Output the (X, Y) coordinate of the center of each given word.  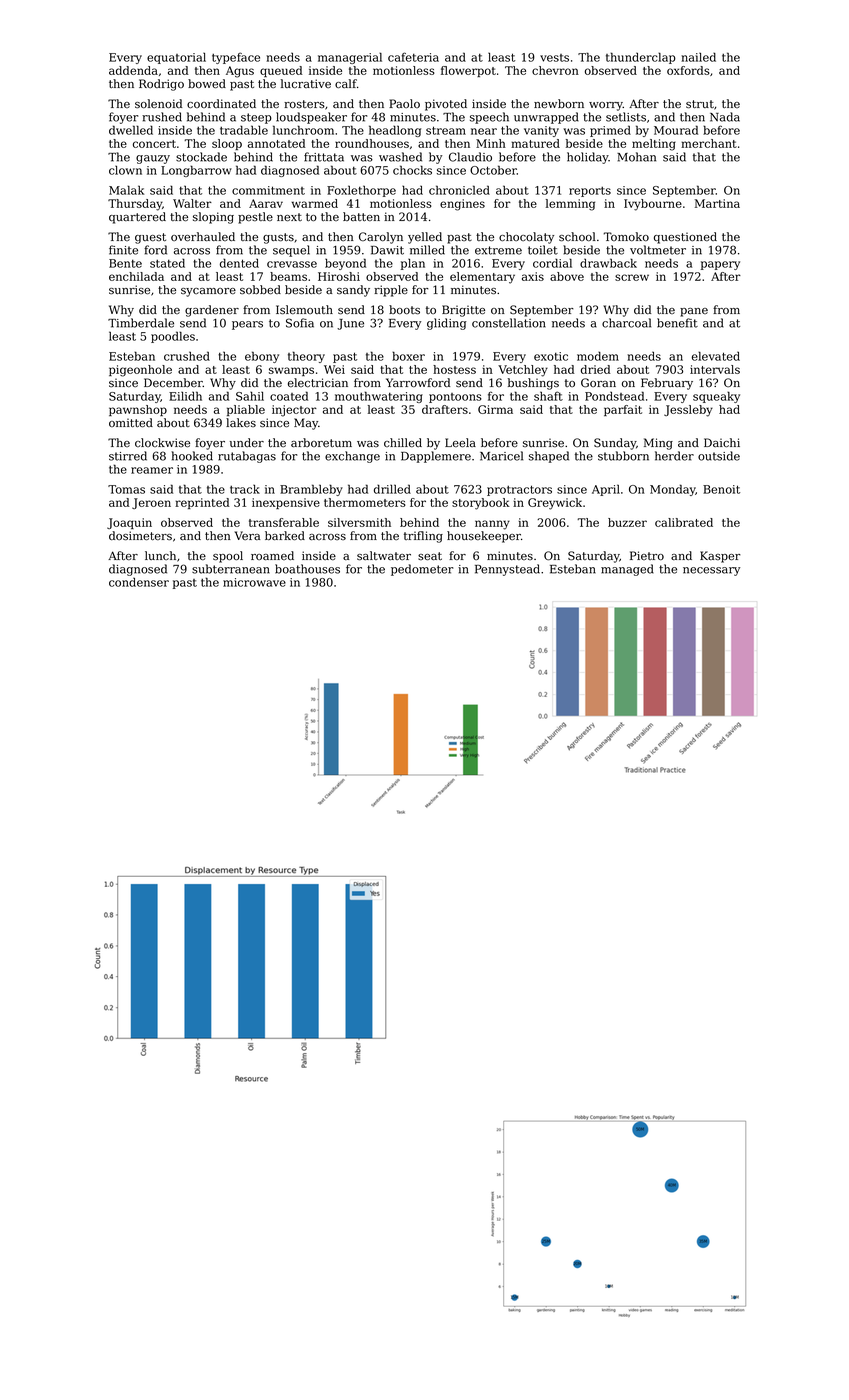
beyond (345, 264)
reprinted (202, 503)
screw (632, 277)
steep (256, 118)
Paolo (404, 103)
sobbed (260, 290)
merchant (709, 143)
